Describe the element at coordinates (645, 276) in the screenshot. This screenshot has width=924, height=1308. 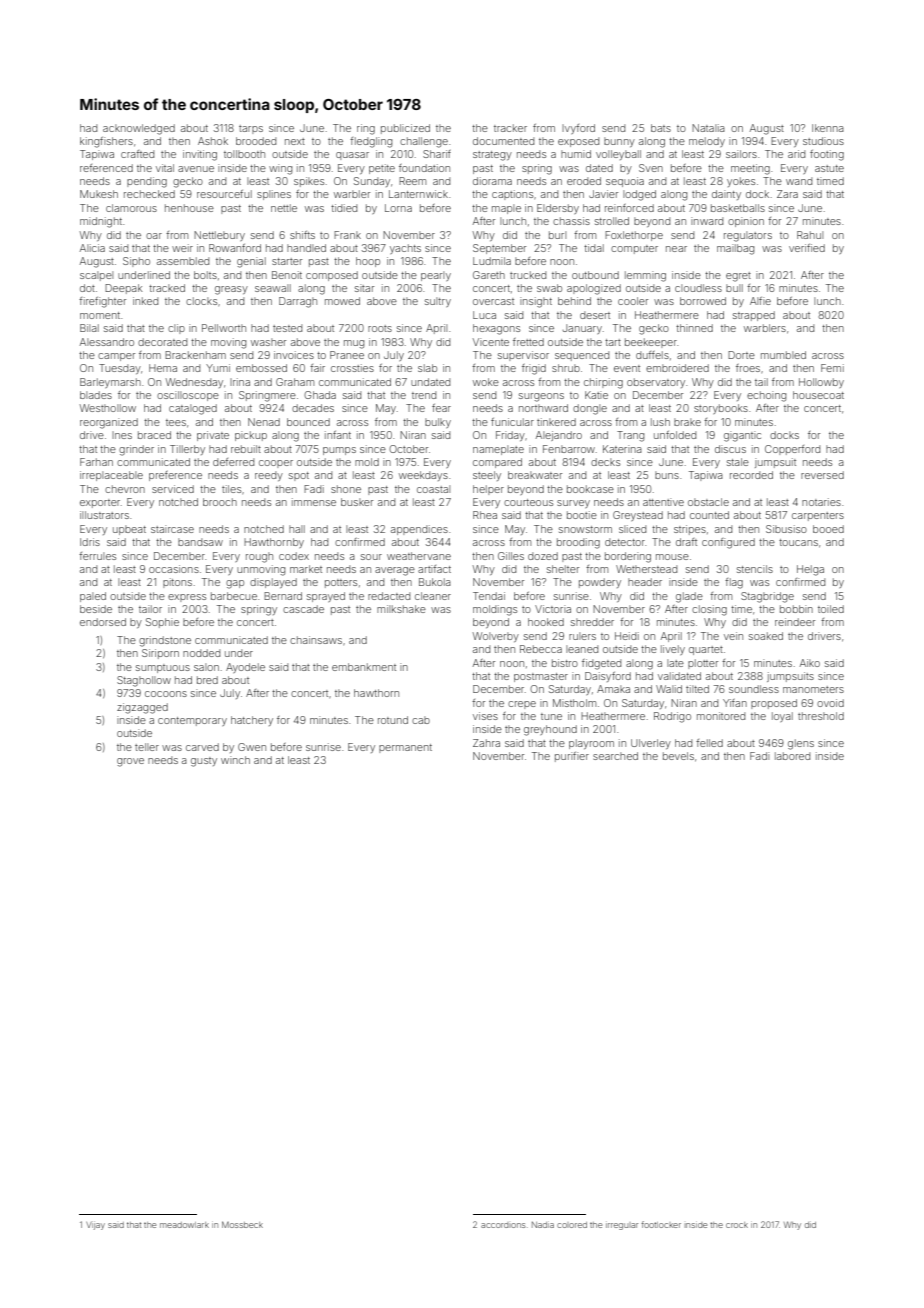
I see `lemming` at that location.
